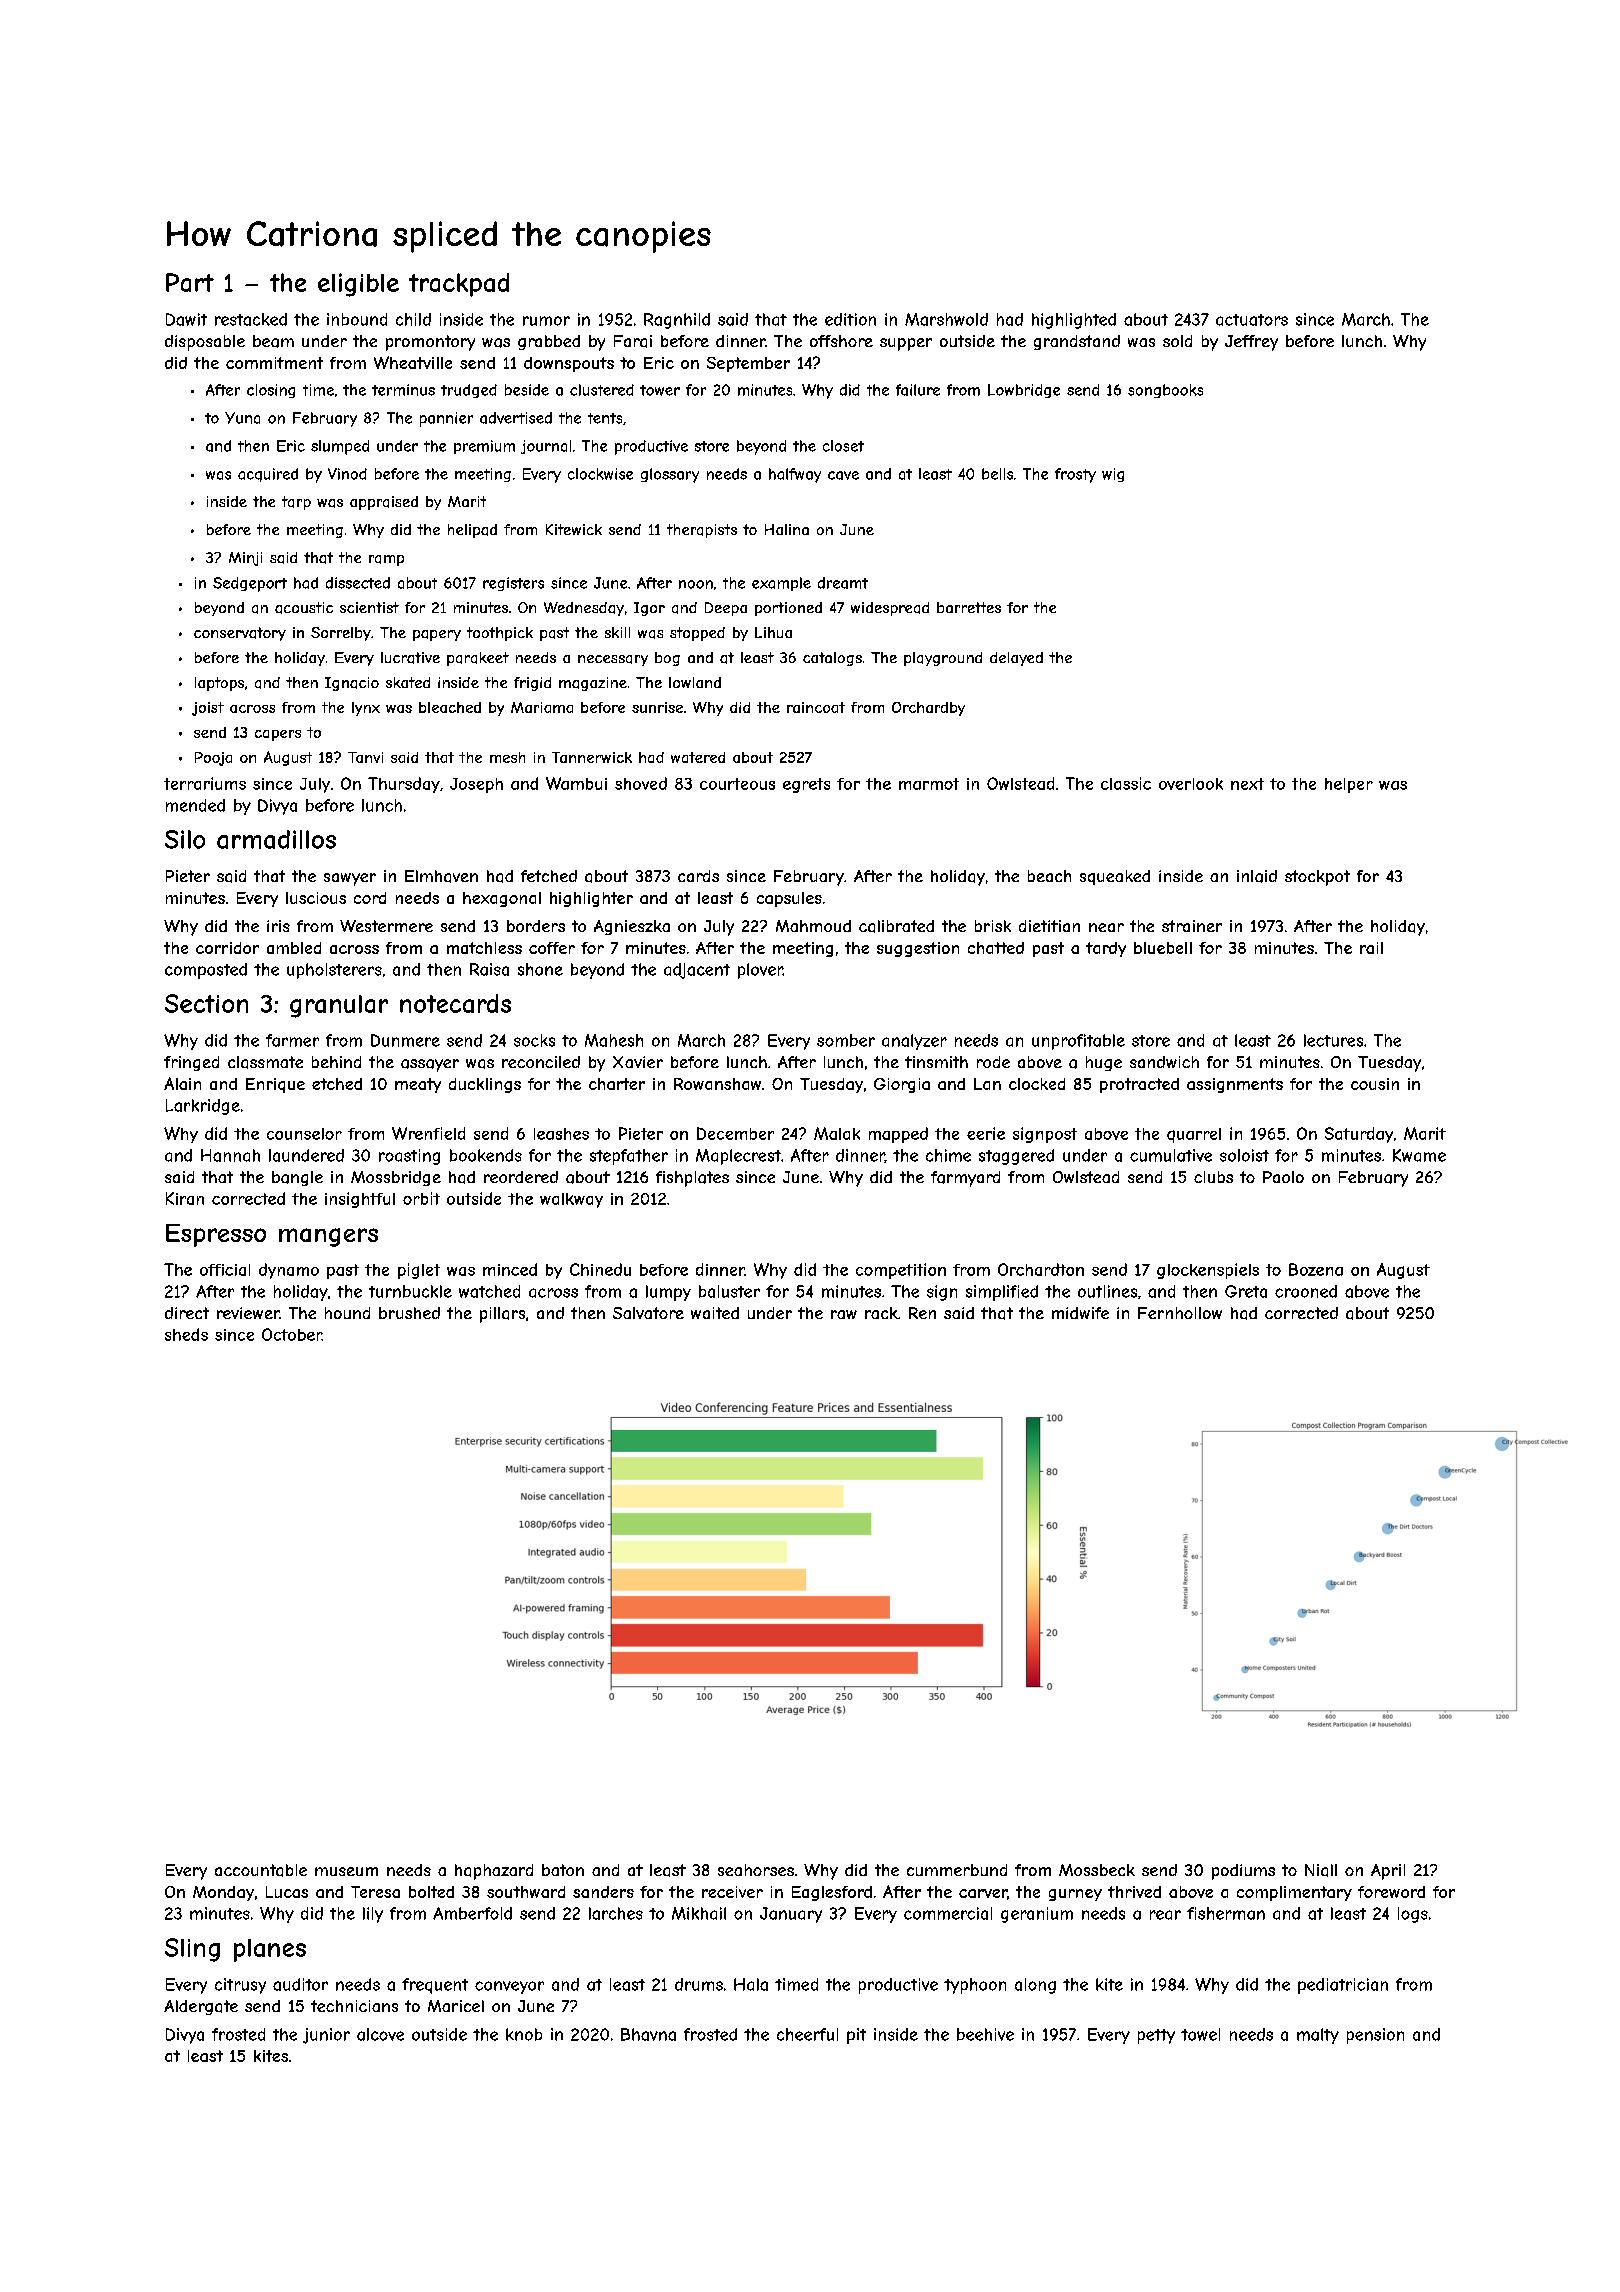 This image has height=2292, width=1620. Describe the element at coordinates (208, 709) in the image. I see `joist` at that location.
